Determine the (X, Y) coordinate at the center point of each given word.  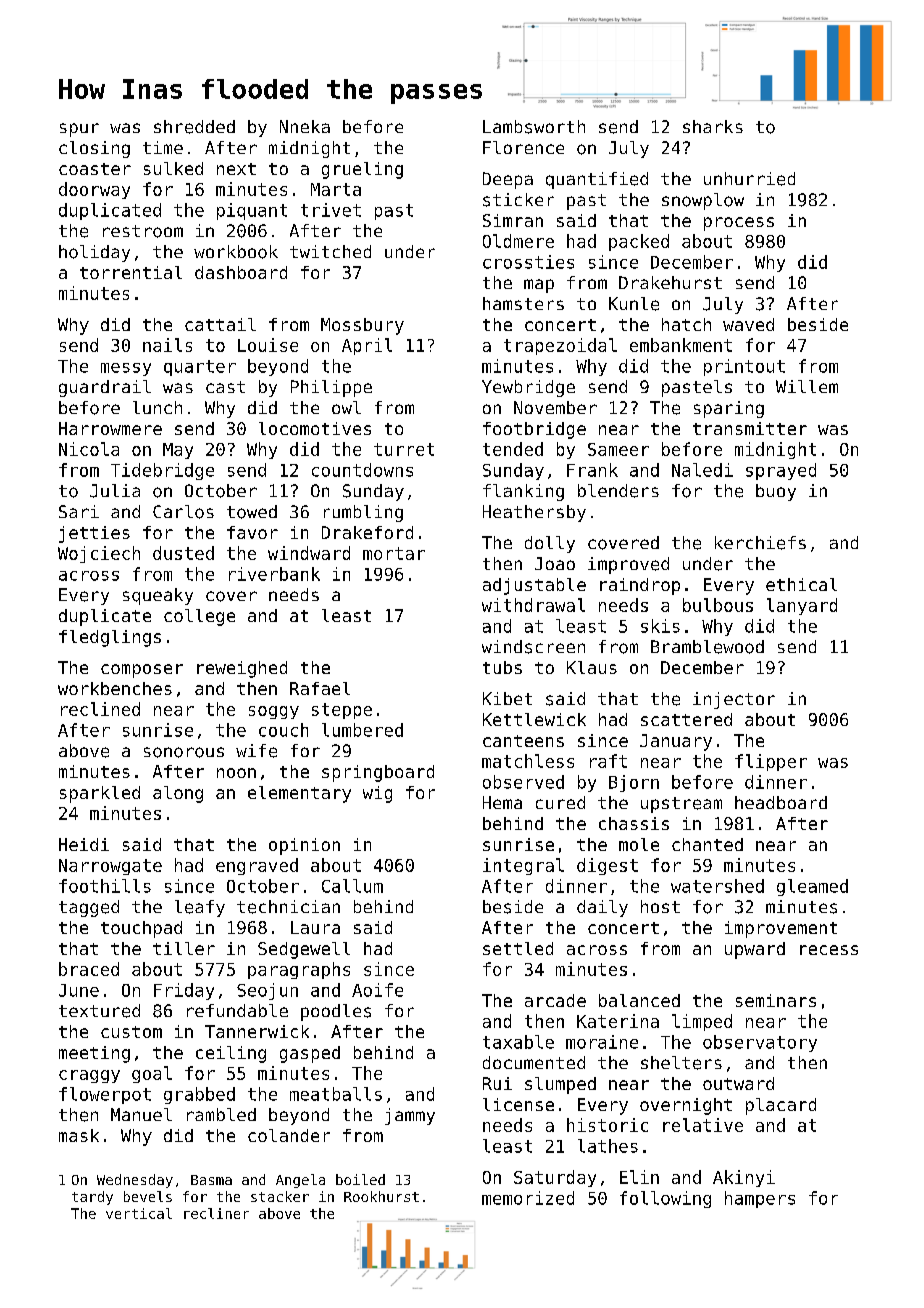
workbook (236, 252)
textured (99, 1011)
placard (781, 1106)
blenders (618, 491)
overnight (686, 1106)
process (739, 224)
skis (660, 626)
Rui (497, 1083)
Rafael (320, 688)
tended (513, 449)
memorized (528, 1198)
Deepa (508, 180)
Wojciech (99, 554)
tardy (92, 1198)
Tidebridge (162, 471)
